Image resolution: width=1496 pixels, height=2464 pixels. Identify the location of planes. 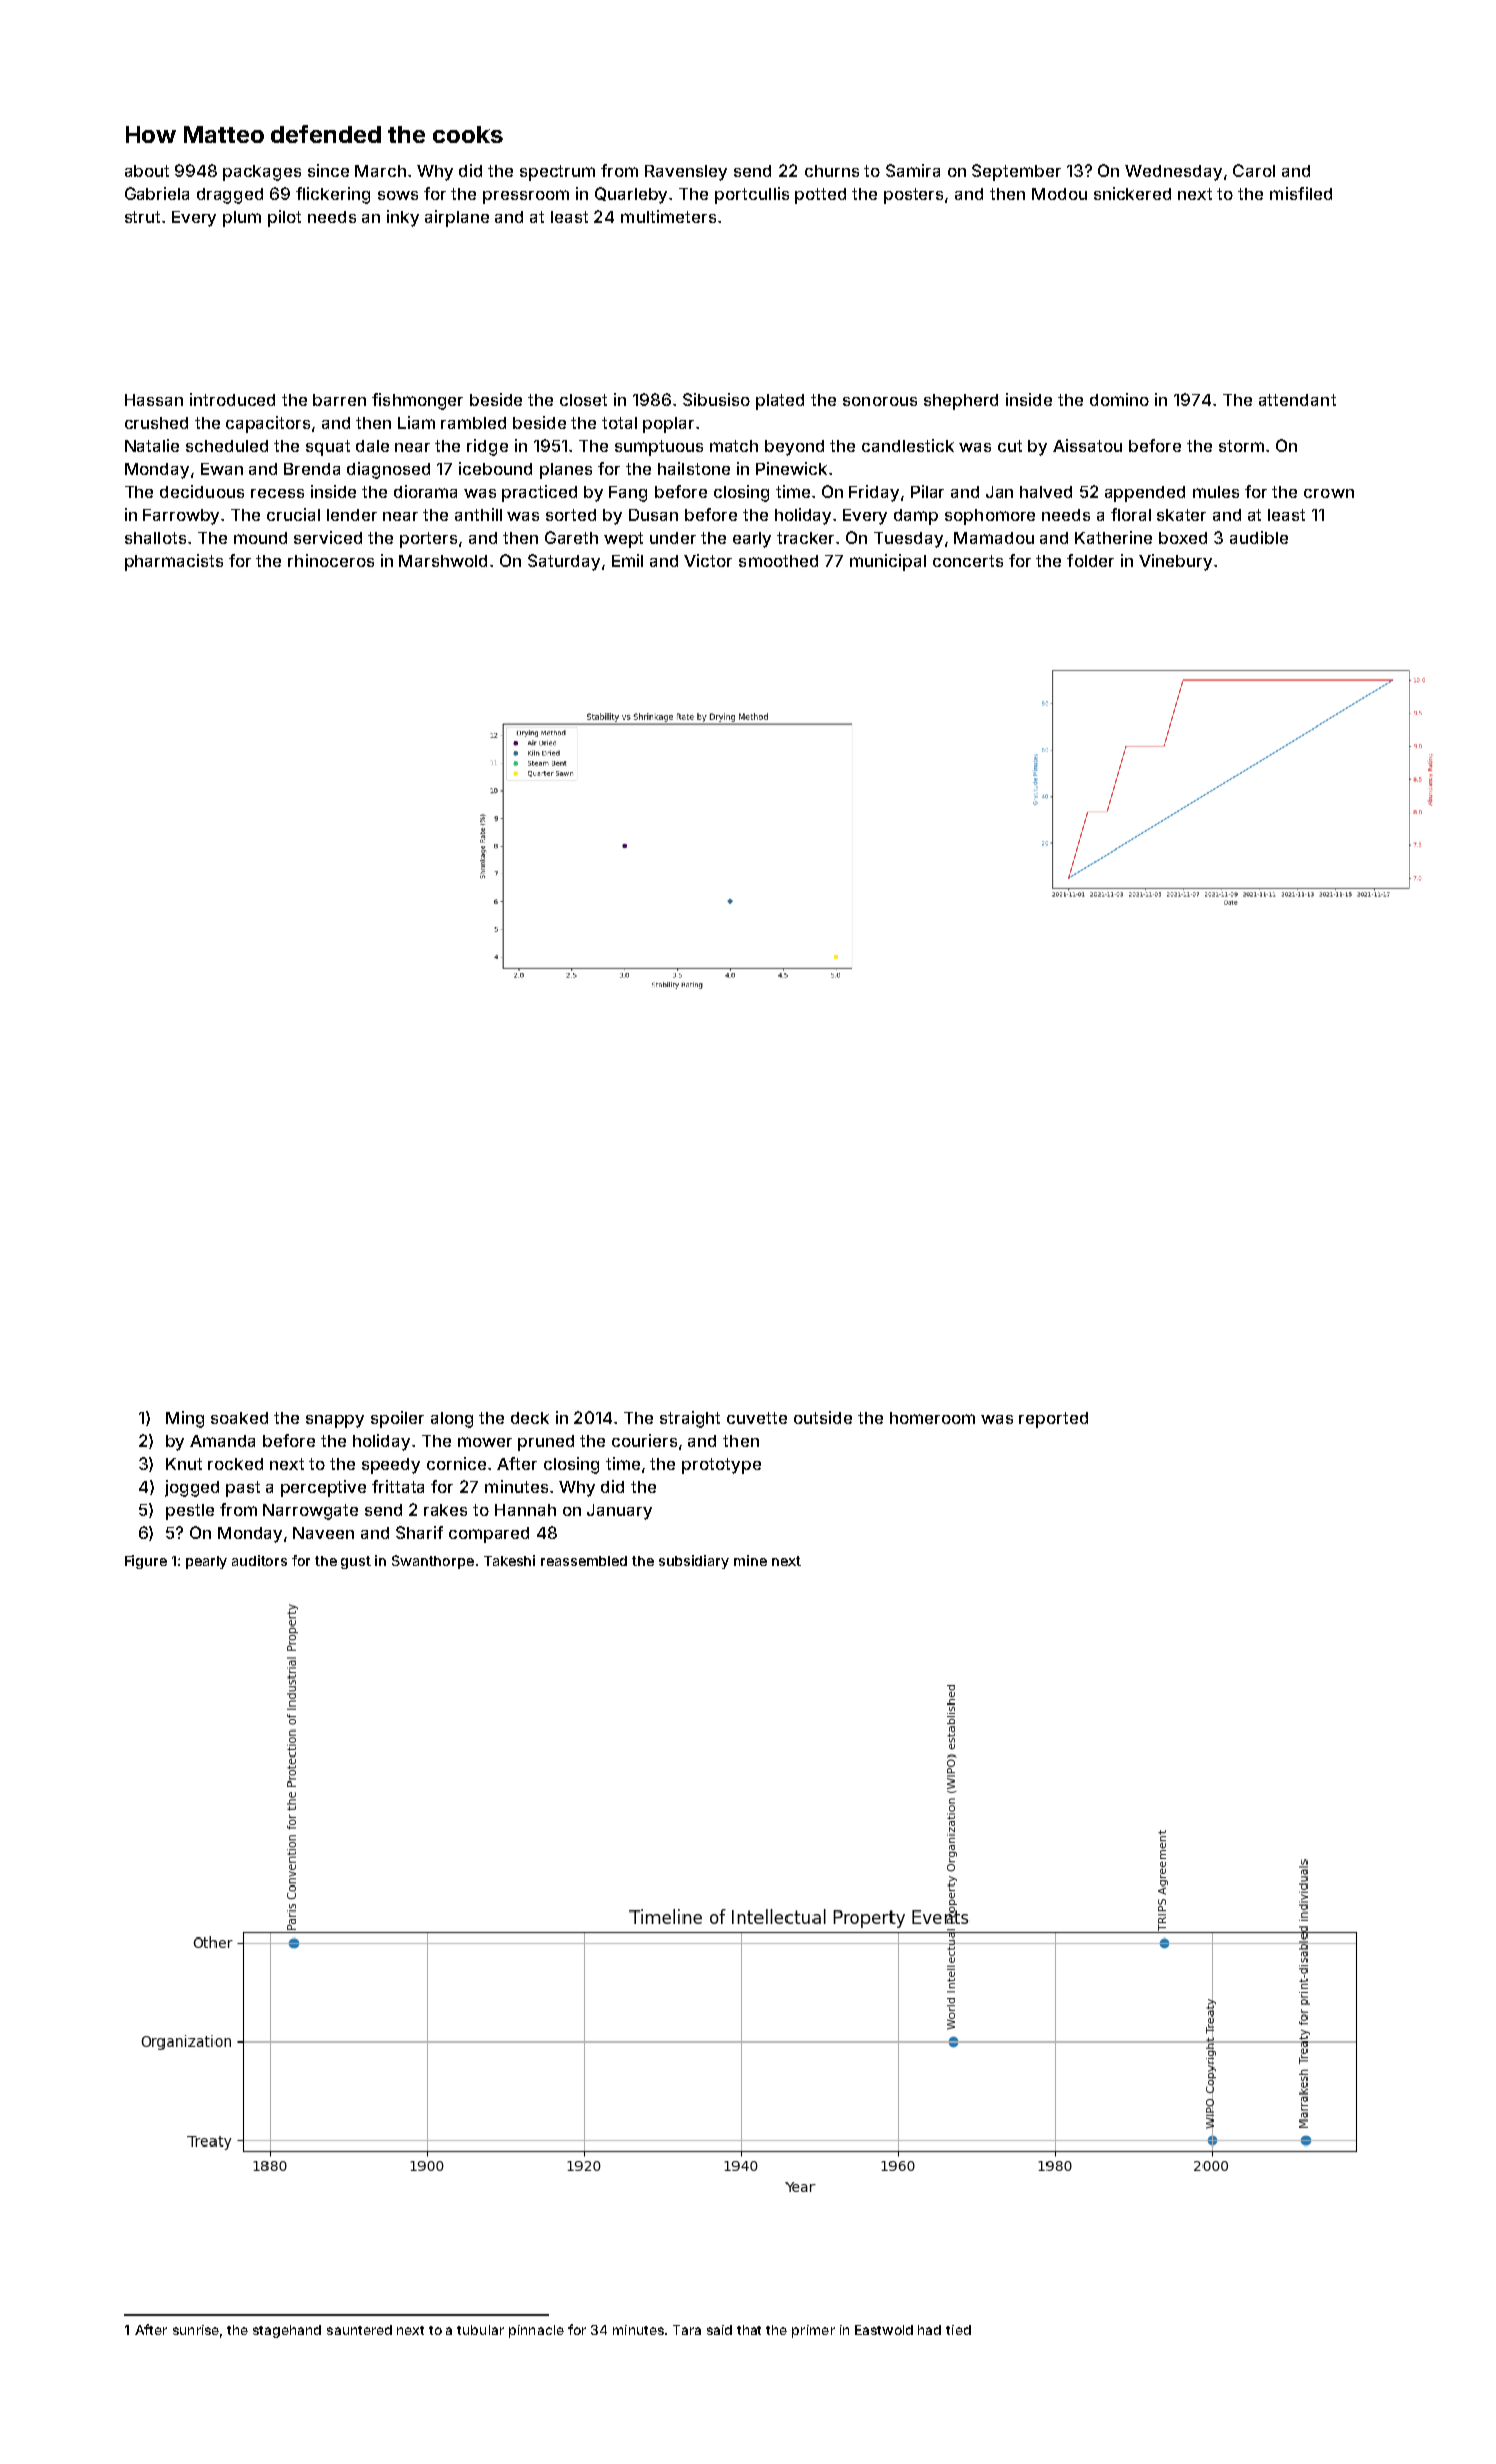
(566, 471).
